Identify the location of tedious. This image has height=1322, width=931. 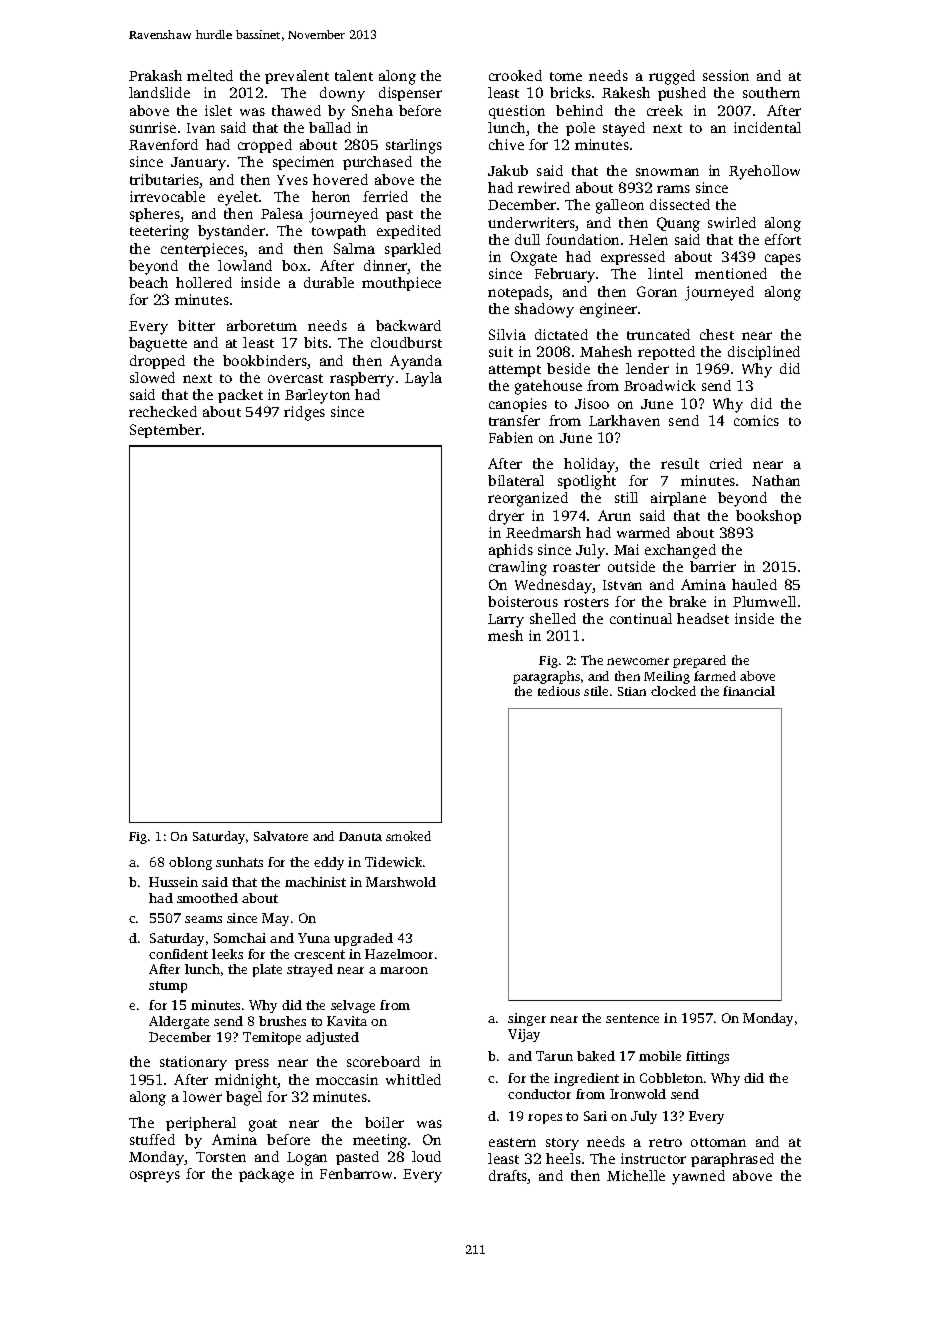
(559, 691).
